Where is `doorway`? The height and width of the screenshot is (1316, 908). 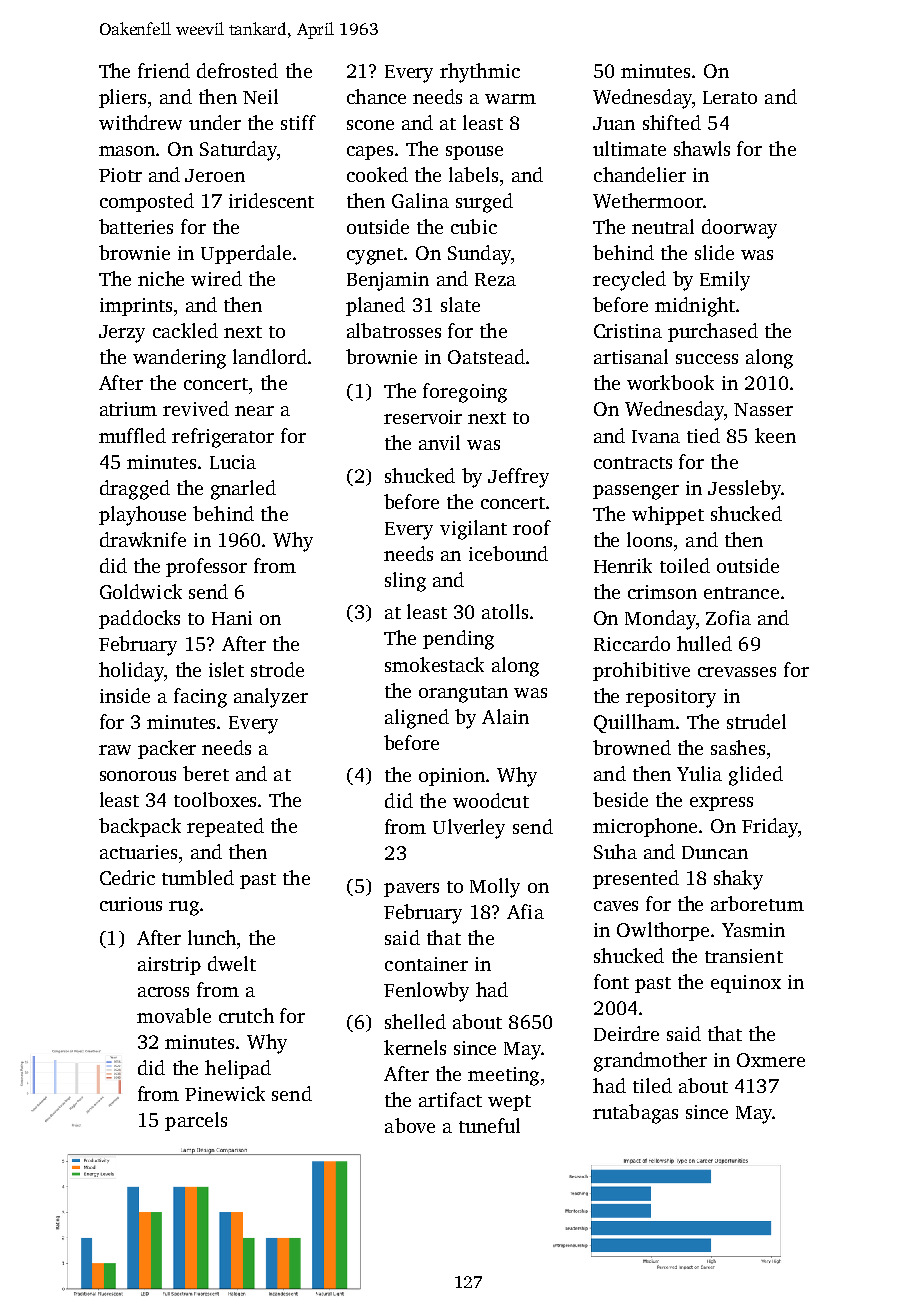
doorway is located at coordinates (739, 229).
